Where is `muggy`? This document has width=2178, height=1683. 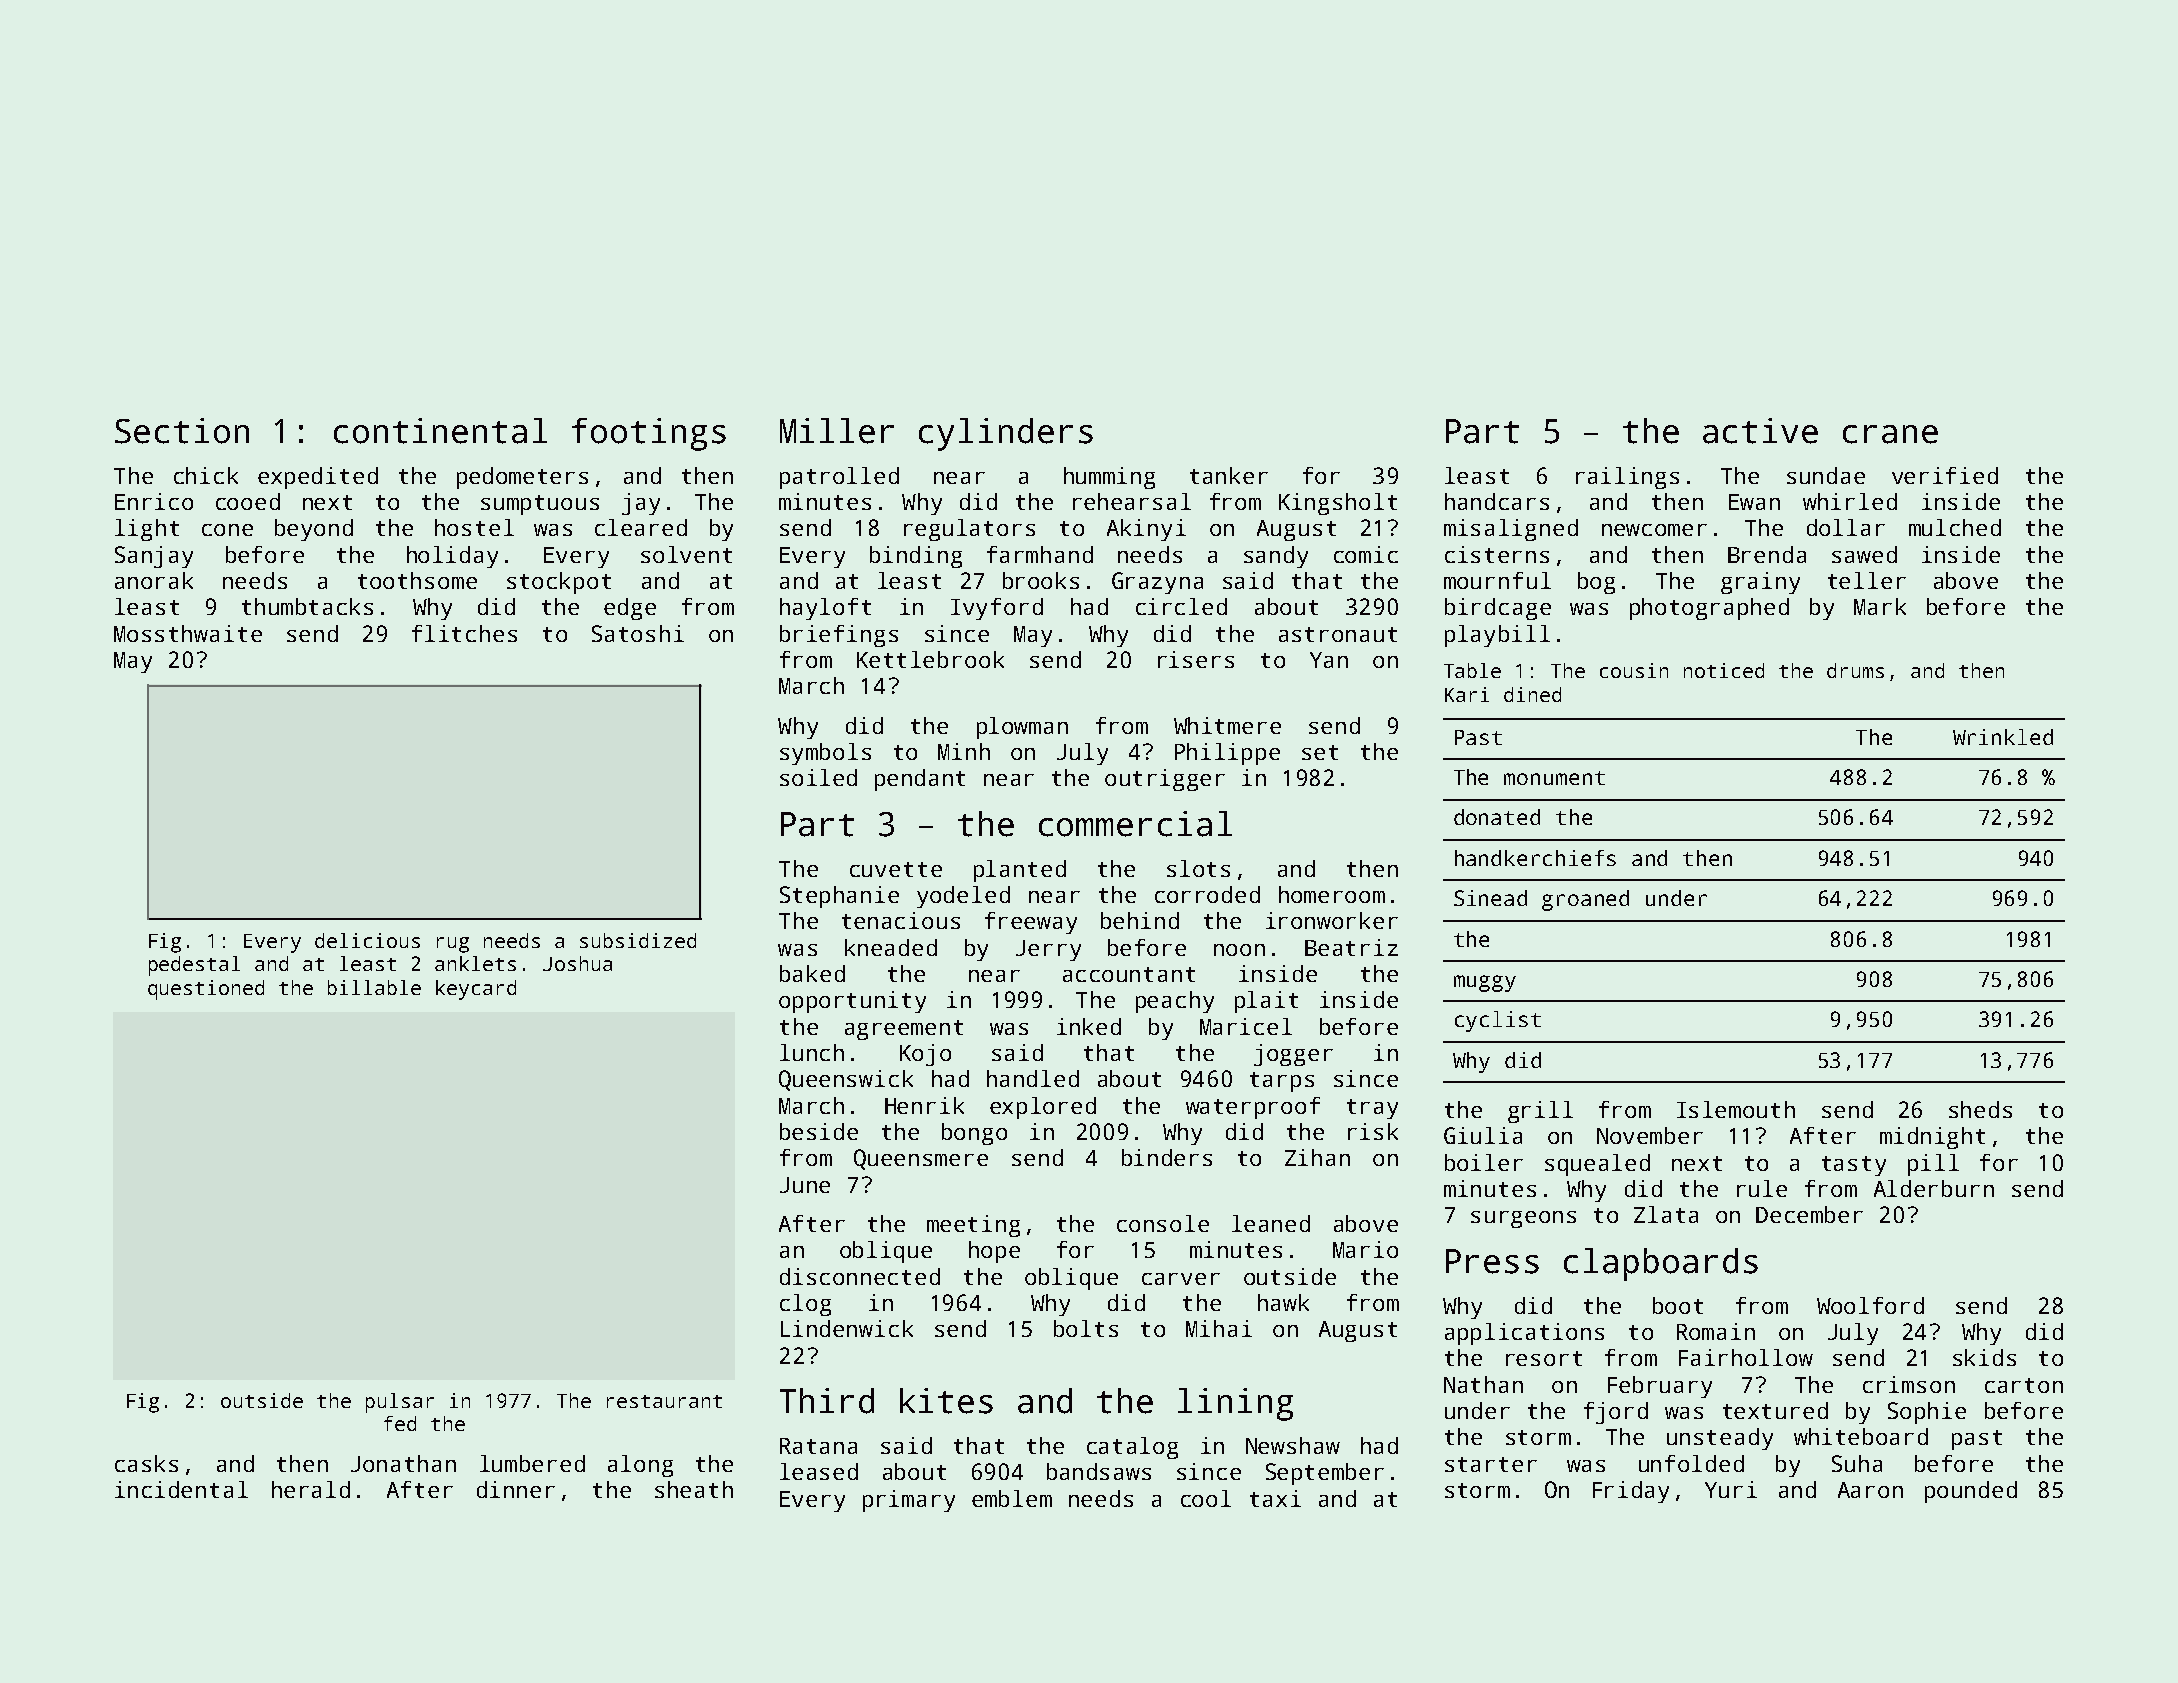 muggy is located at coordinates (1485, 983).
